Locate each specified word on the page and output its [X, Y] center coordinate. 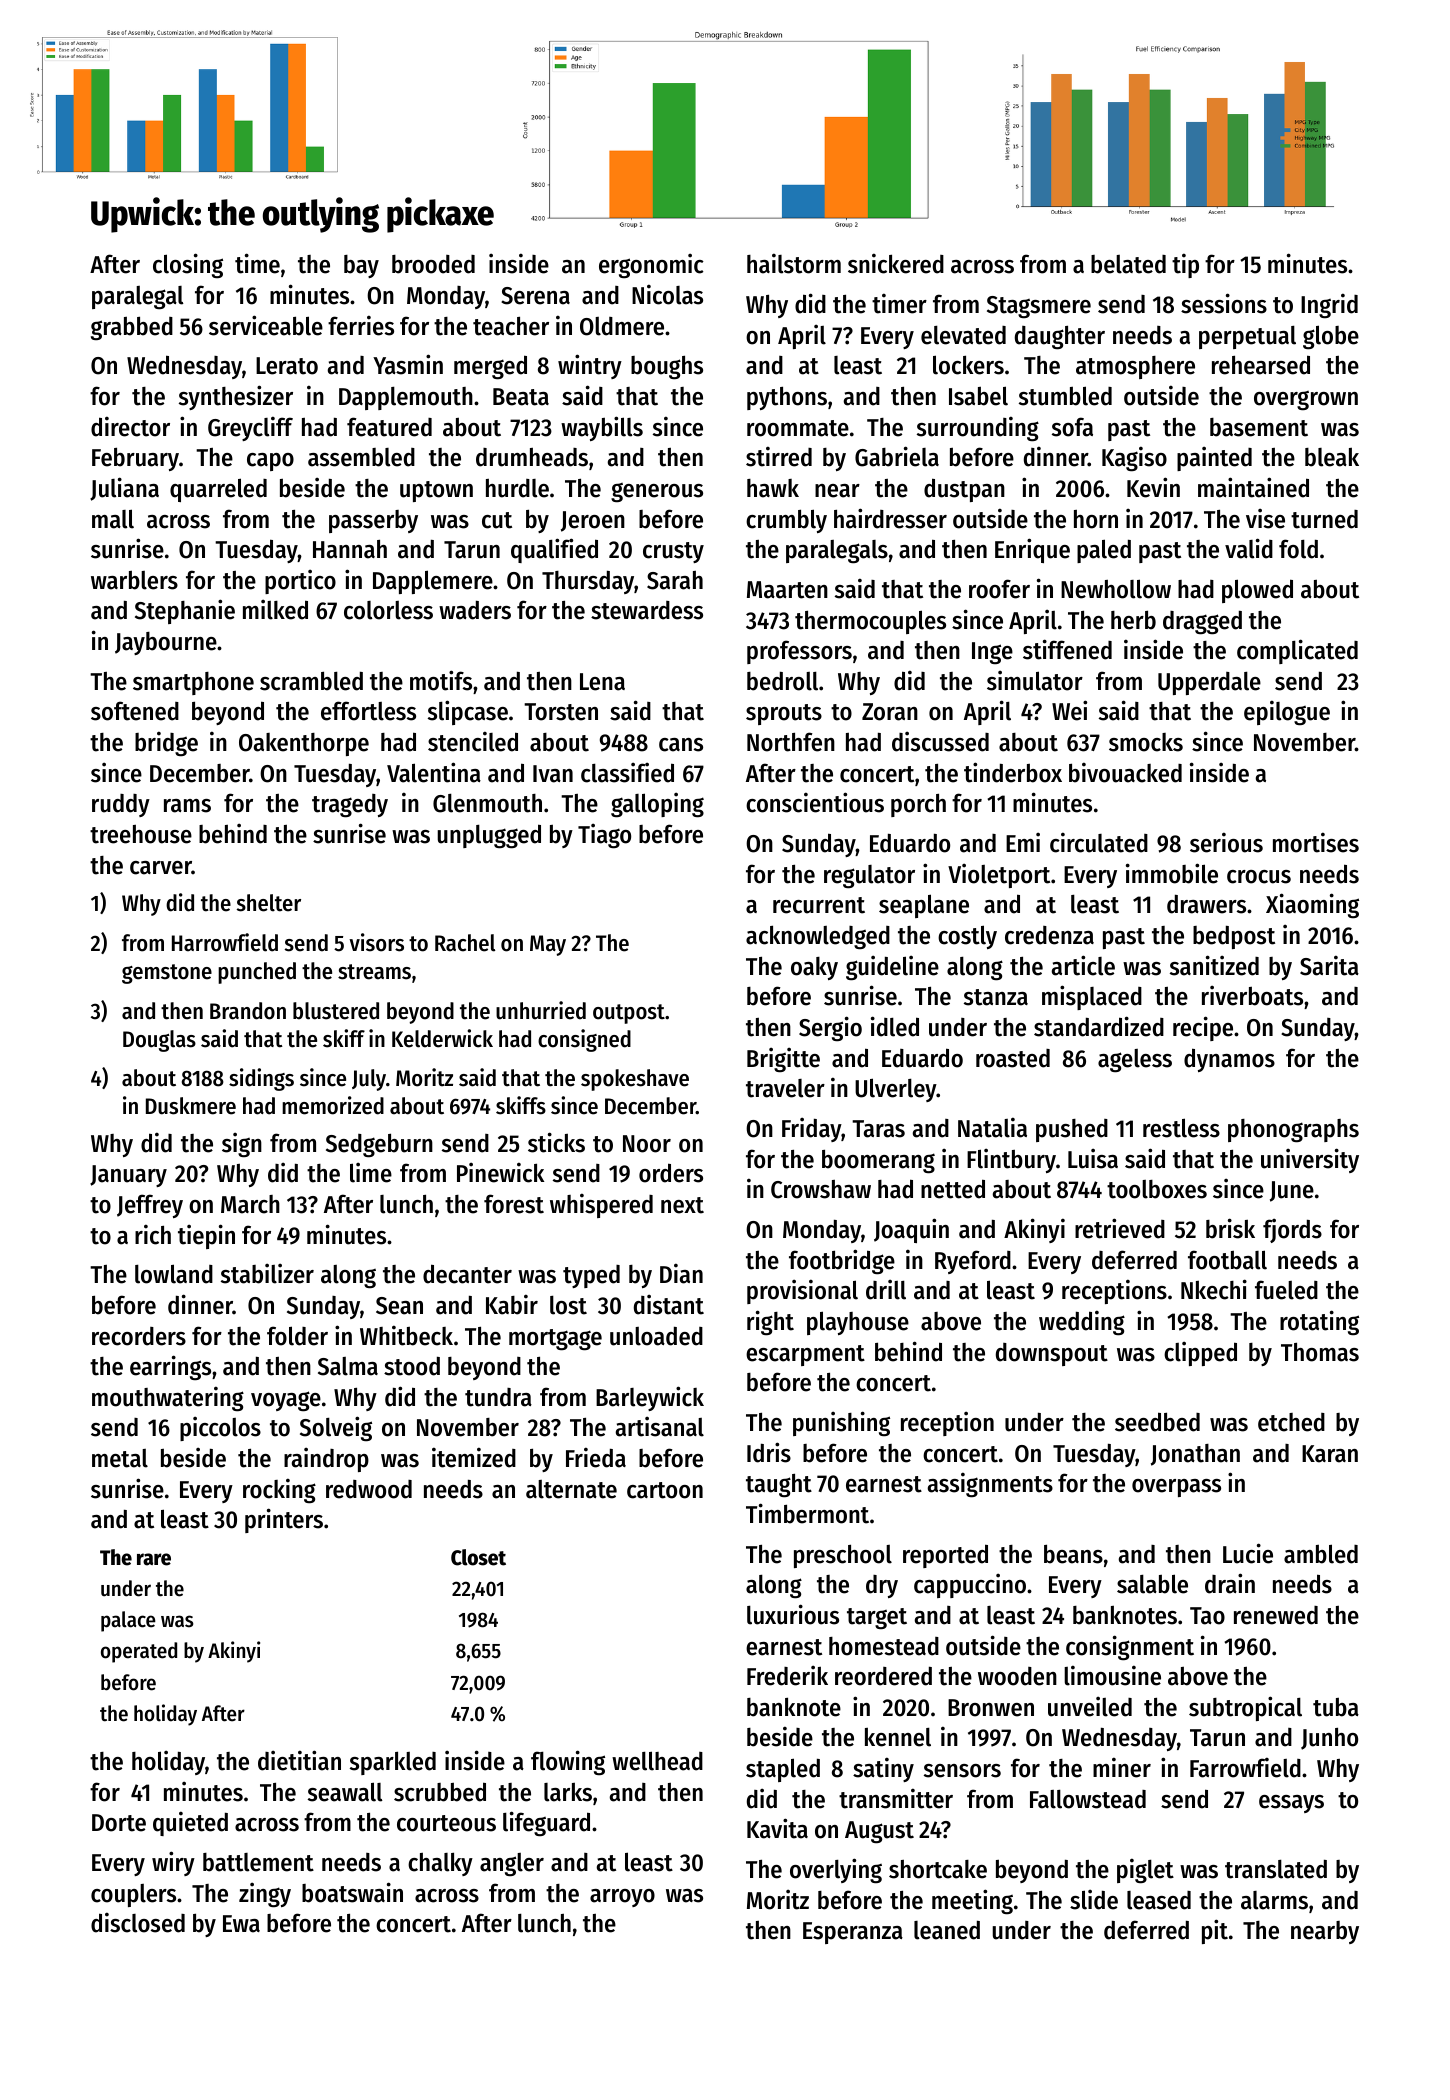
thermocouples [870, 622]
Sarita [1329, 965]
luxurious [793, 1614]
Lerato [287, 366]
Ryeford [973, 1262]
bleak [1332, 457]
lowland [174, 1274]
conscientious [815, 802]
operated [139, 1652]
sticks [556, 1142]
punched [257, 973]
